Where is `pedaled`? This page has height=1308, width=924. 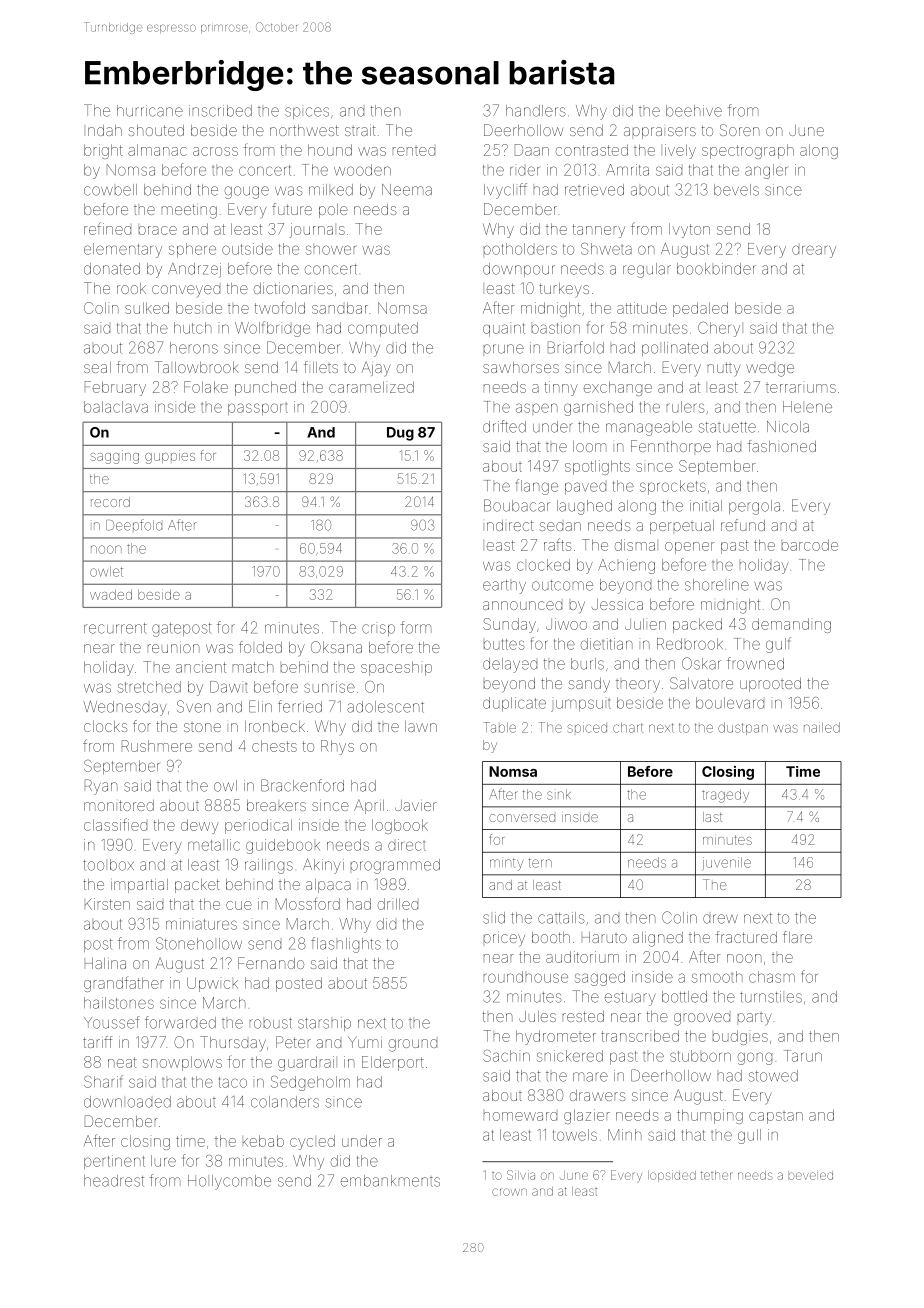 pedaled is located at coordinates (700, 309).
